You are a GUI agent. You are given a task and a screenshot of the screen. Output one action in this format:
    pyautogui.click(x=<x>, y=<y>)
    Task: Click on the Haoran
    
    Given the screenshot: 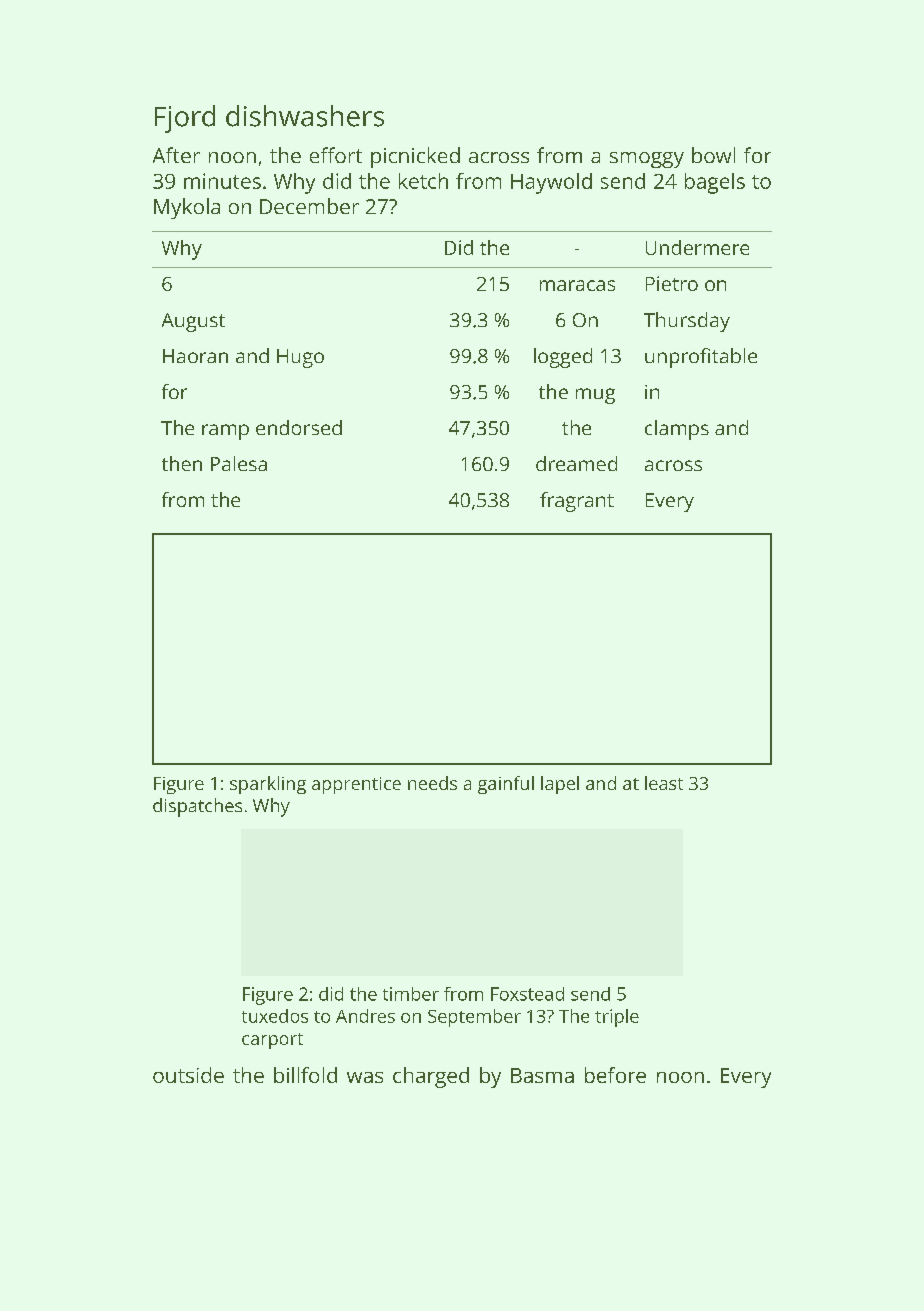 What is the action you would take?
    pyautogui.click(x=195, y=356)
